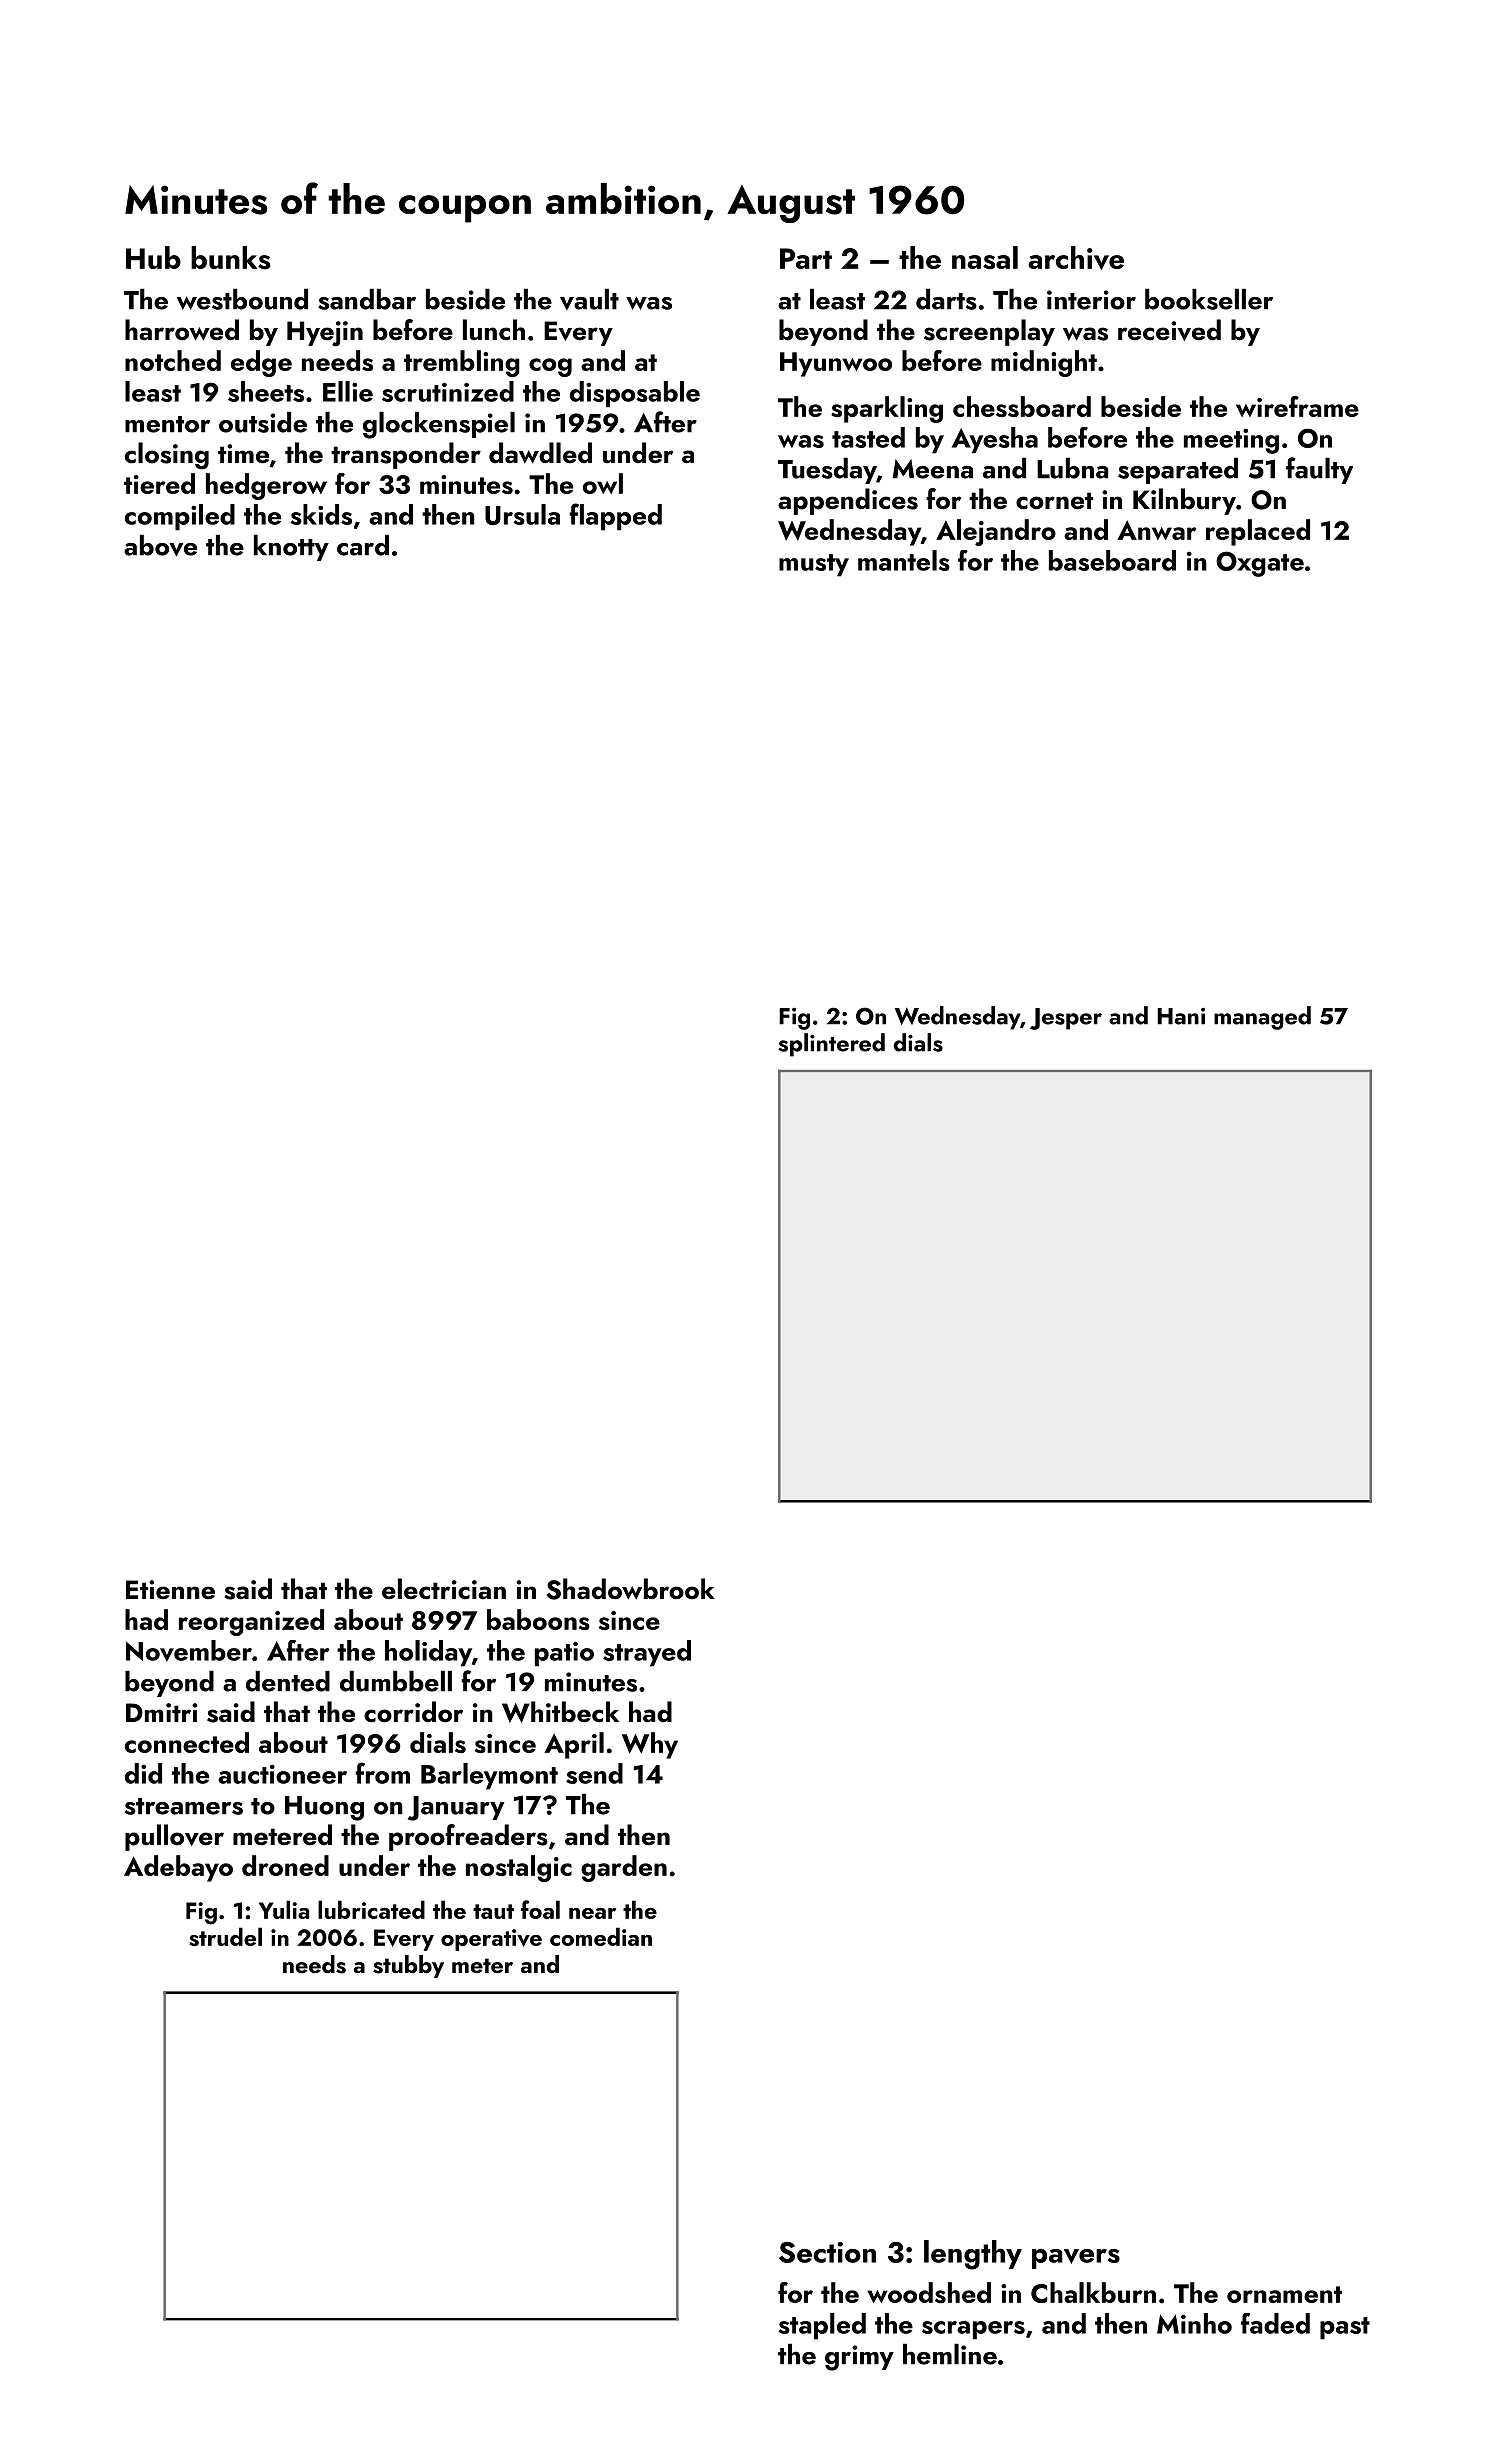 The image size is (1496, 2464). What do you see at coordinates (170, 1590) in the image?
I see `Etienne` at bounding box center [170, 1590].
